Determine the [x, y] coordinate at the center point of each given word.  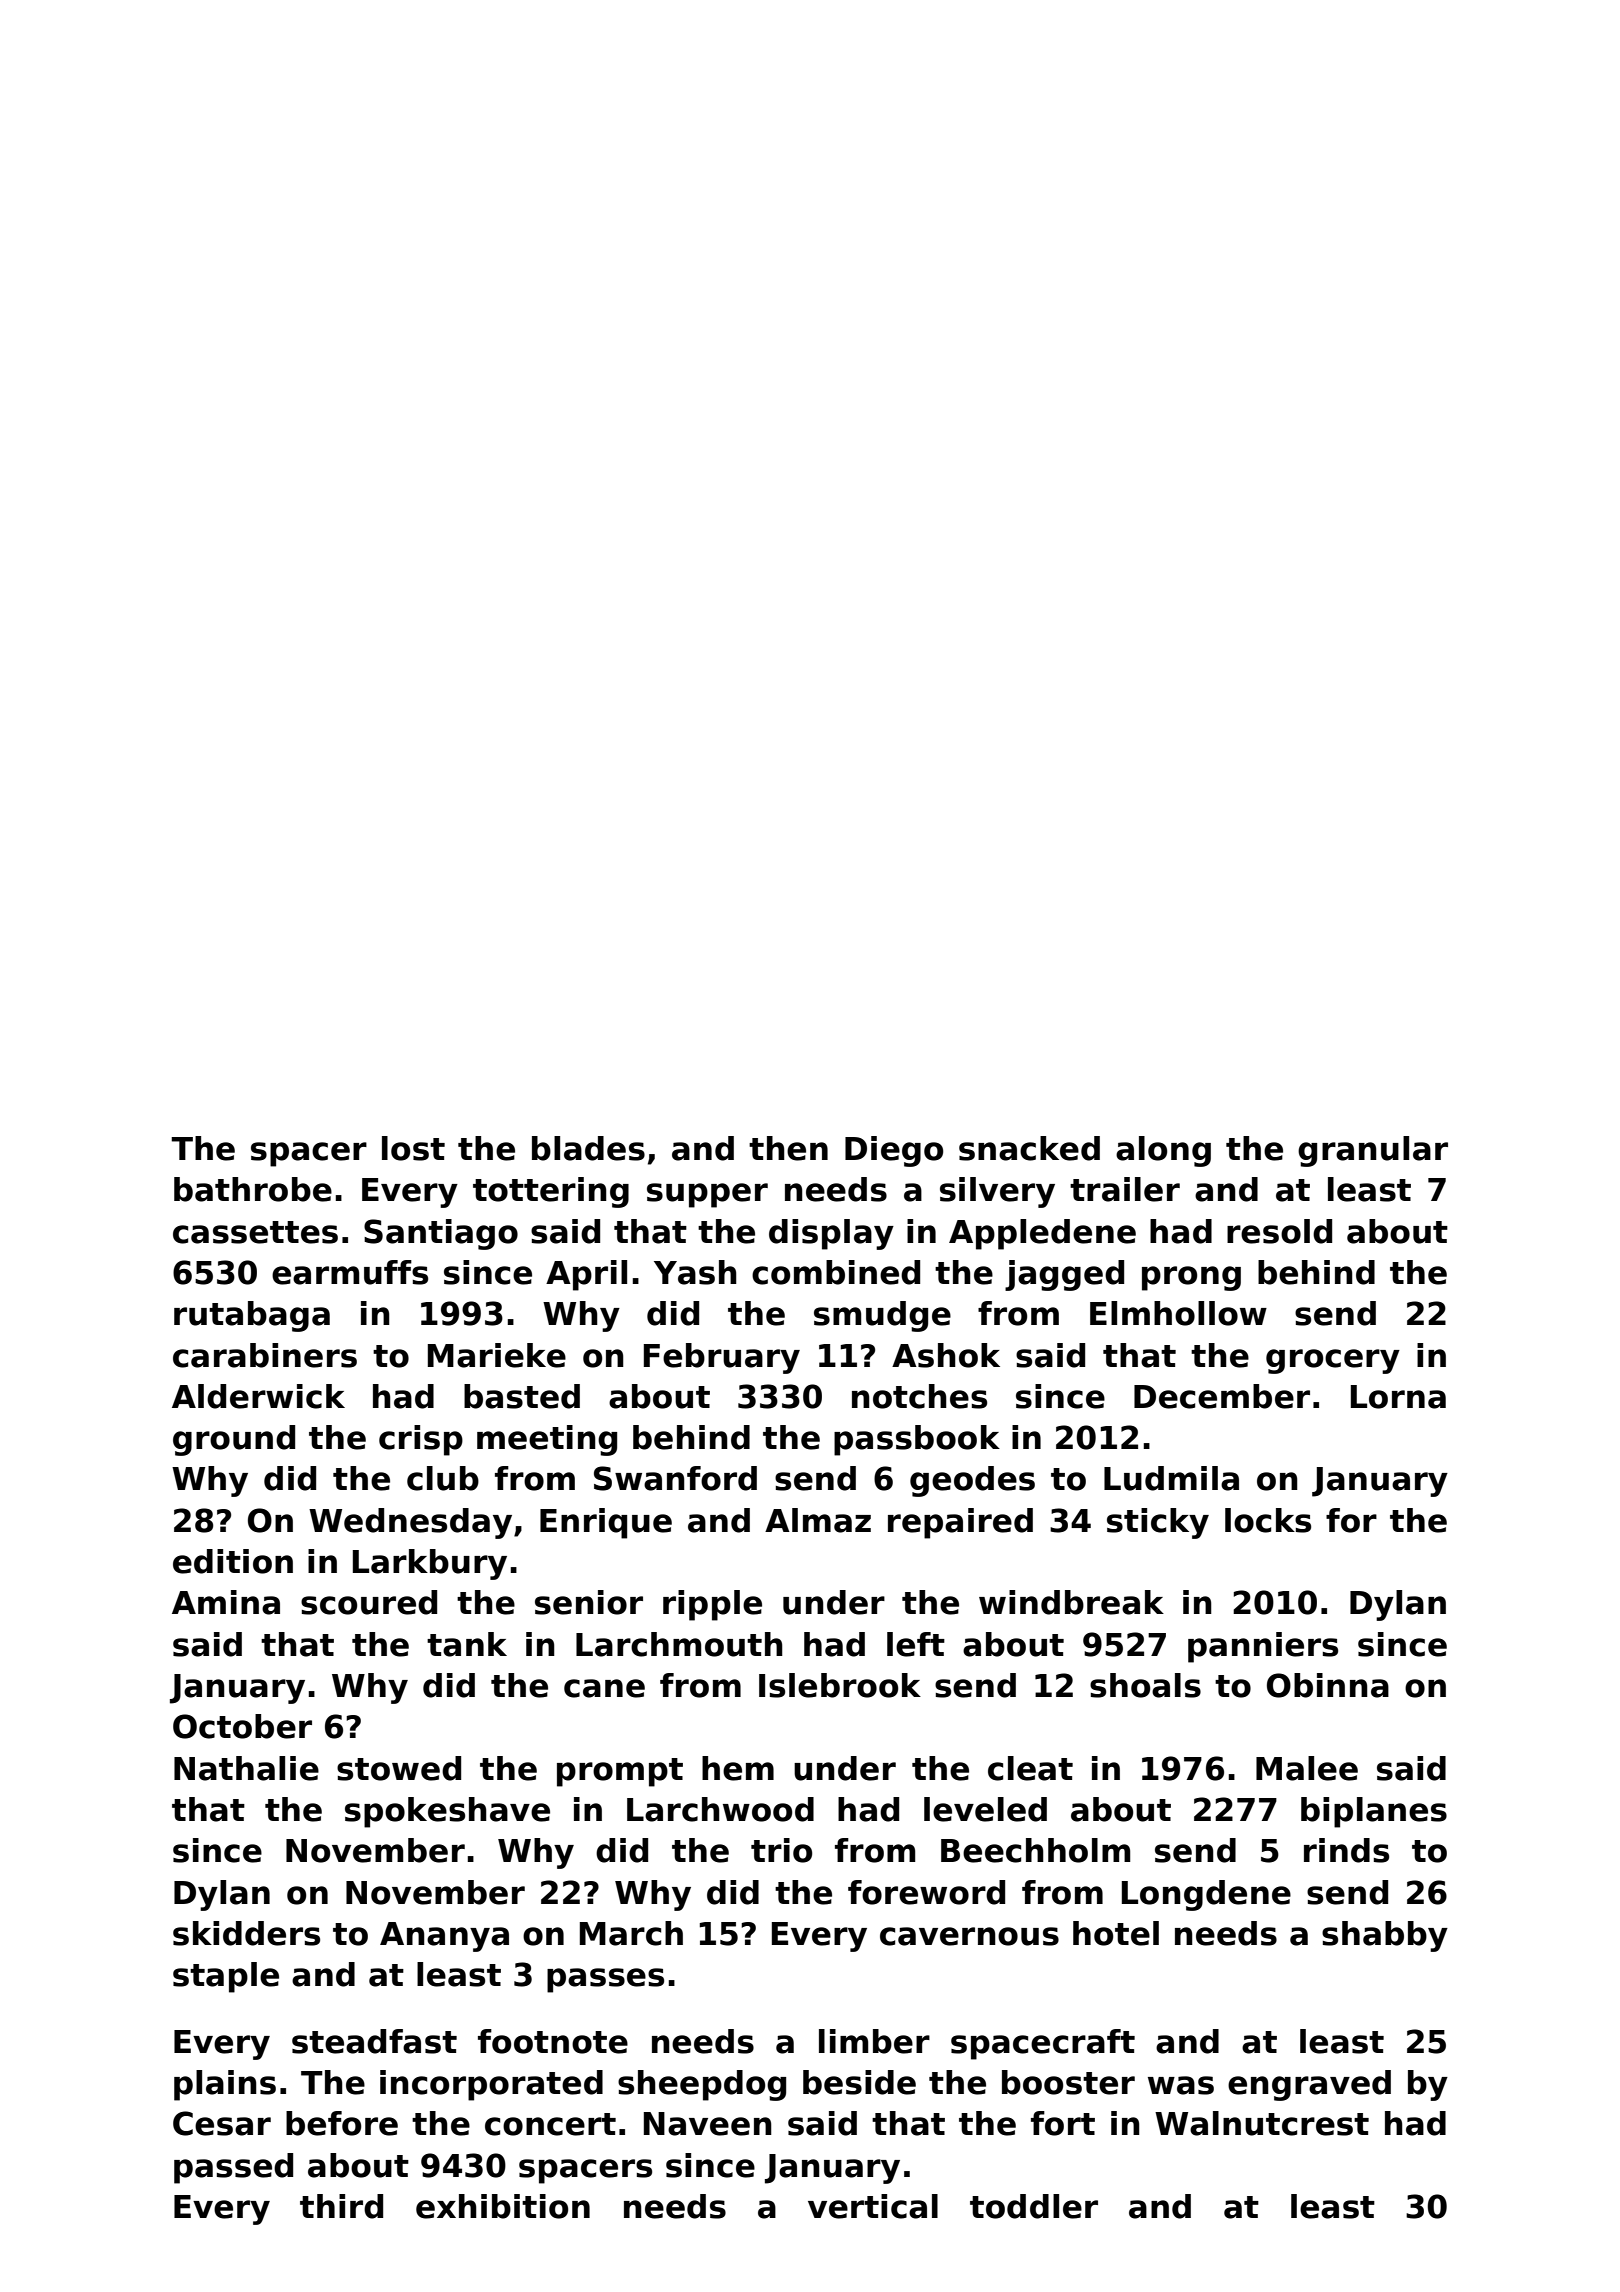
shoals [1145, 1685]
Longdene [1206, 1895]
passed [233, 2168]
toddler [1034, 2206]
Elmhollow [1178, 1313]
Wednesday [410, 1523]
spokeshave [447, 1812]
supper [707, 1195]
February [722, 1358]
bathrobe [253, 1189]
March [631, 1933]
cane [604, 1688]
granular [1373, 1151]
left [916, 1644]
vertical [873, 2206]
